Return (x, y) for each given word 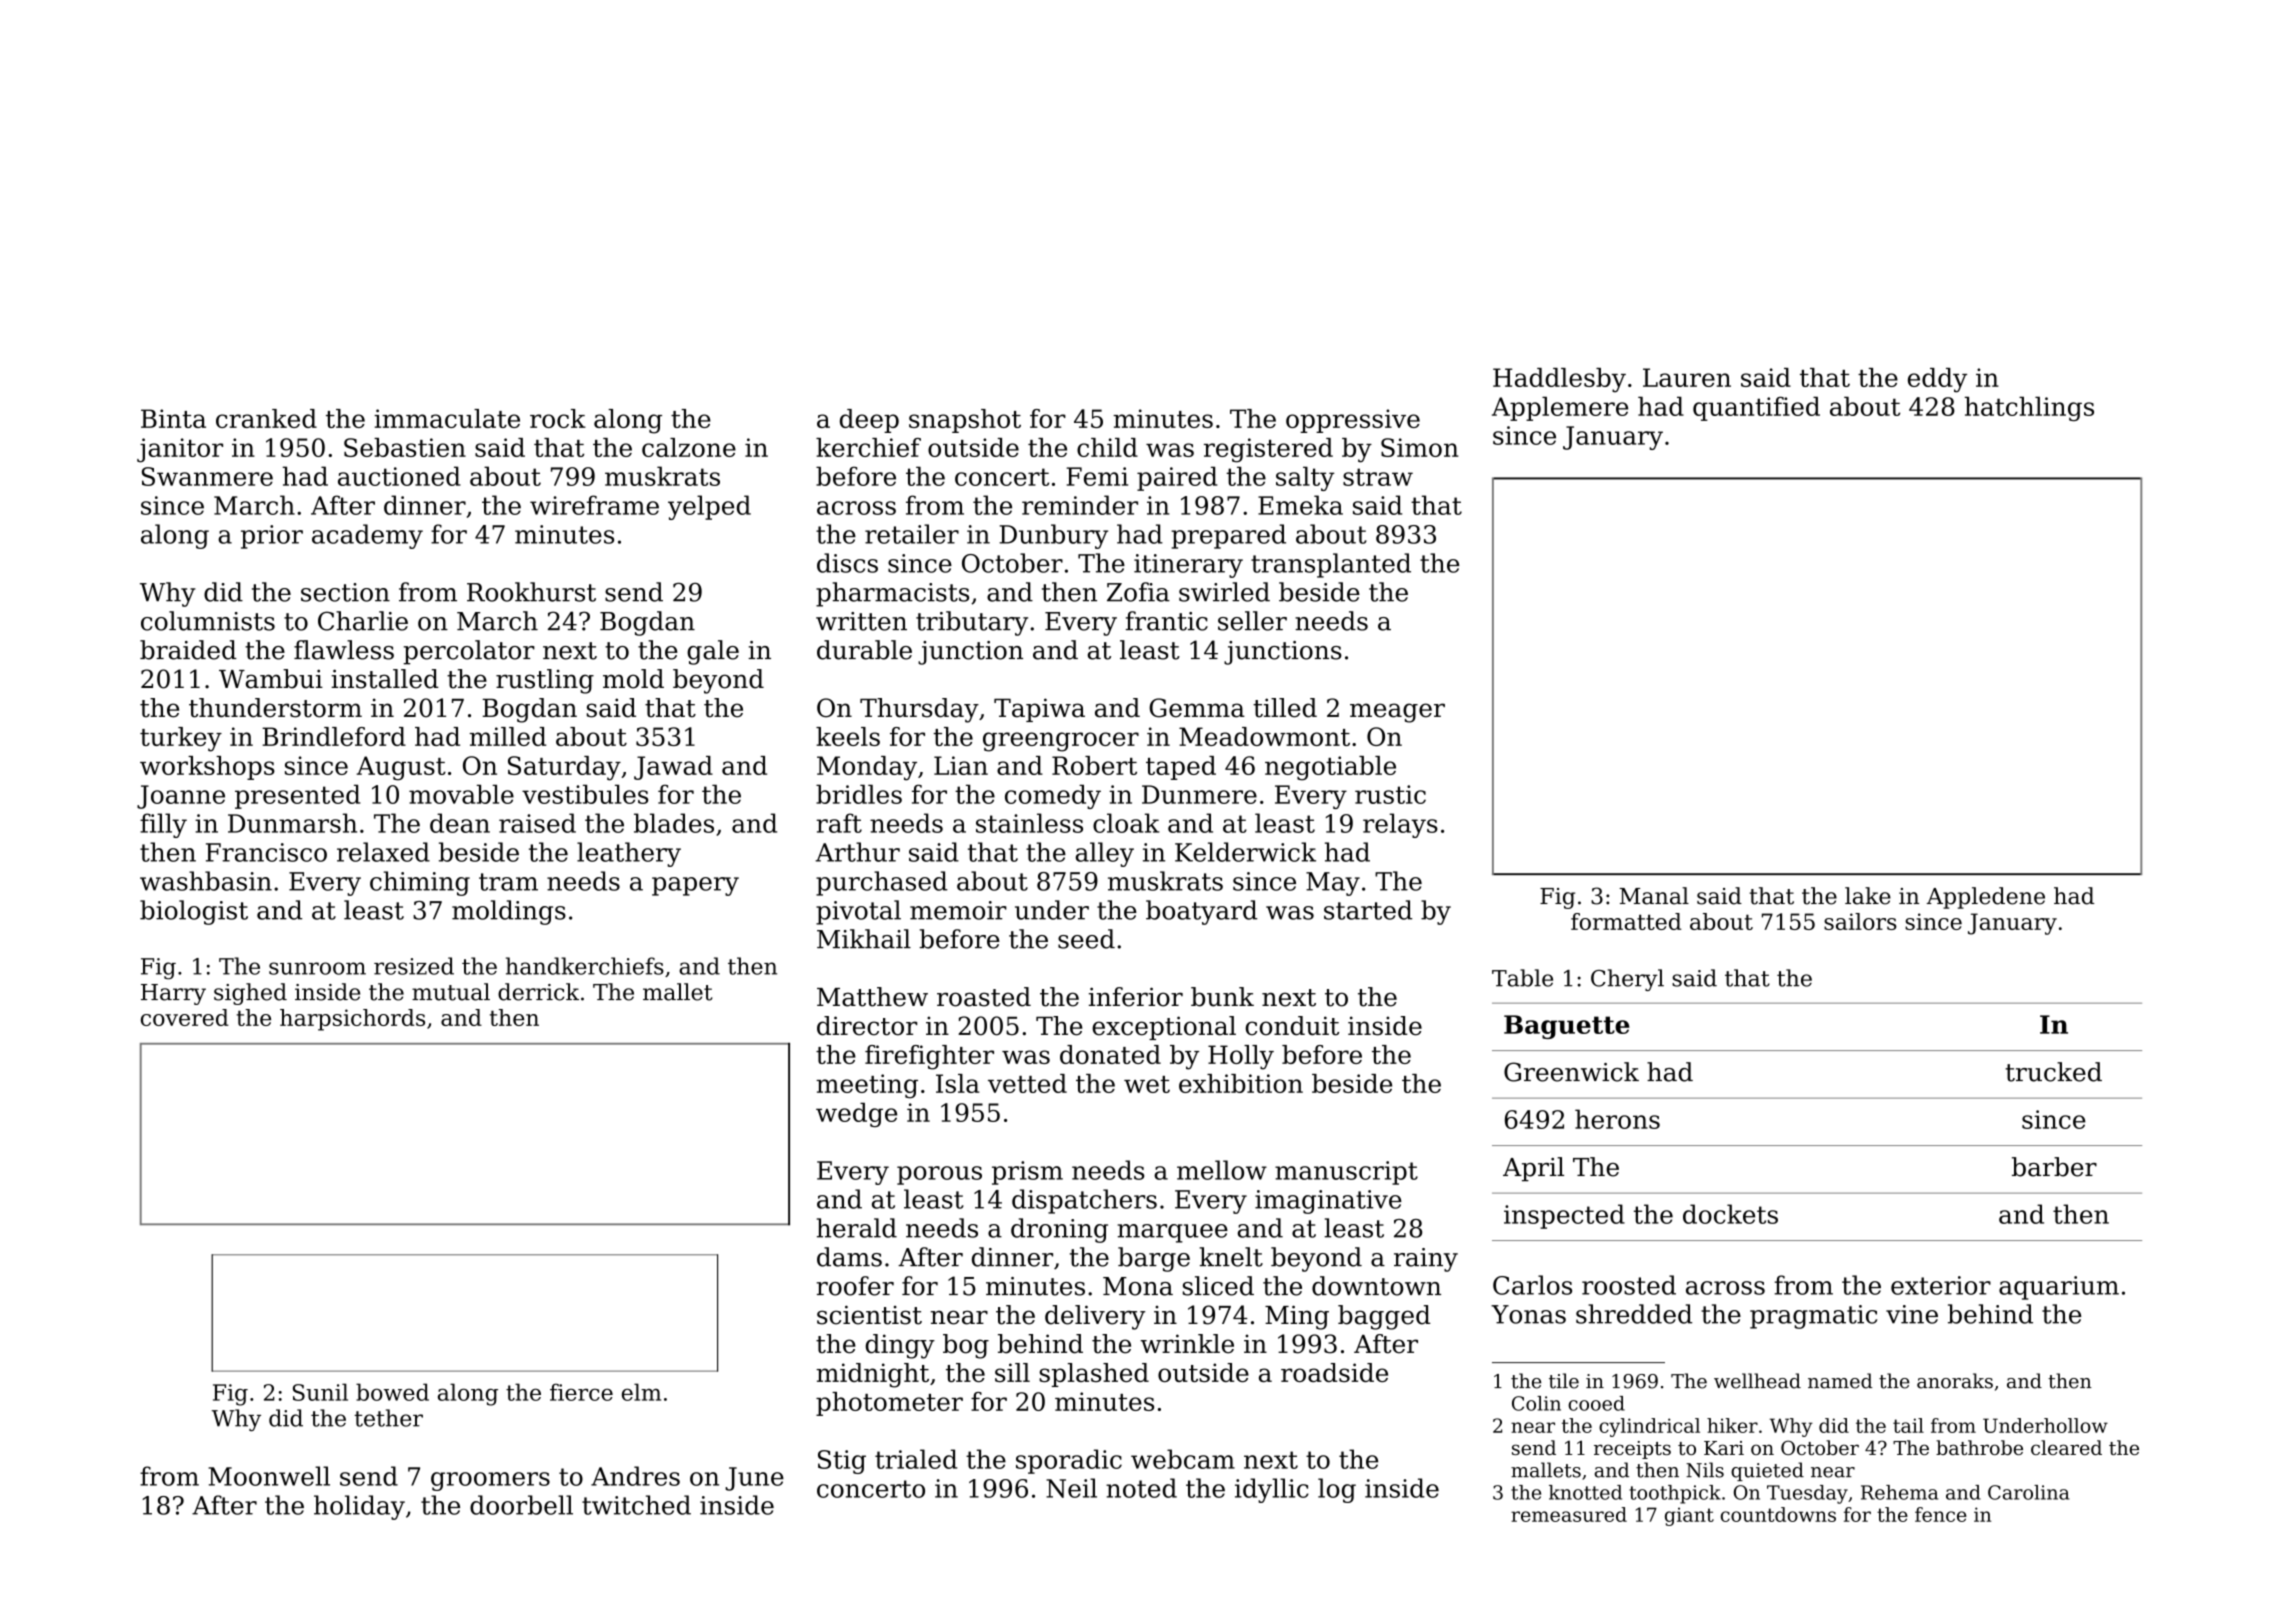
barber (2054, 1167)
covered (185, 1017)
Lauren (1687, 377)
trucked (2053, 1072)
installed (385, 679)
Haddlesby (1559, 380)
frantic (1167, 621)
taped (1181, 768)
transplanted (1331, 565)
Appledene (1985, 898)
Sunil (320, 1392)
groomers (490, 1481)
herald (857, 1228)
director (867, 1026)
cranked (266, 418)
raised (537, 823)
